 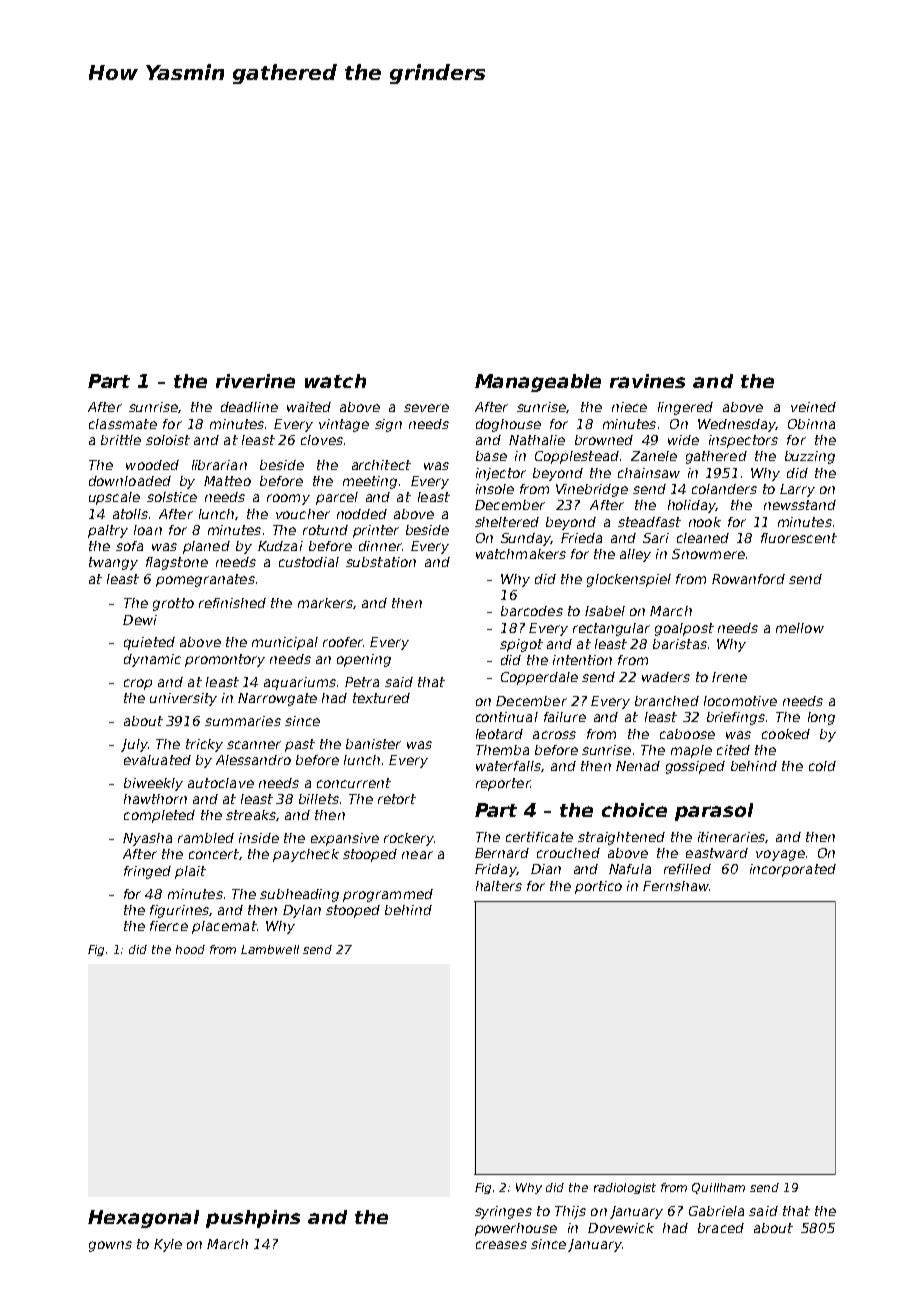 I want to click on glockenspiel, so click(x=629, y=580).
